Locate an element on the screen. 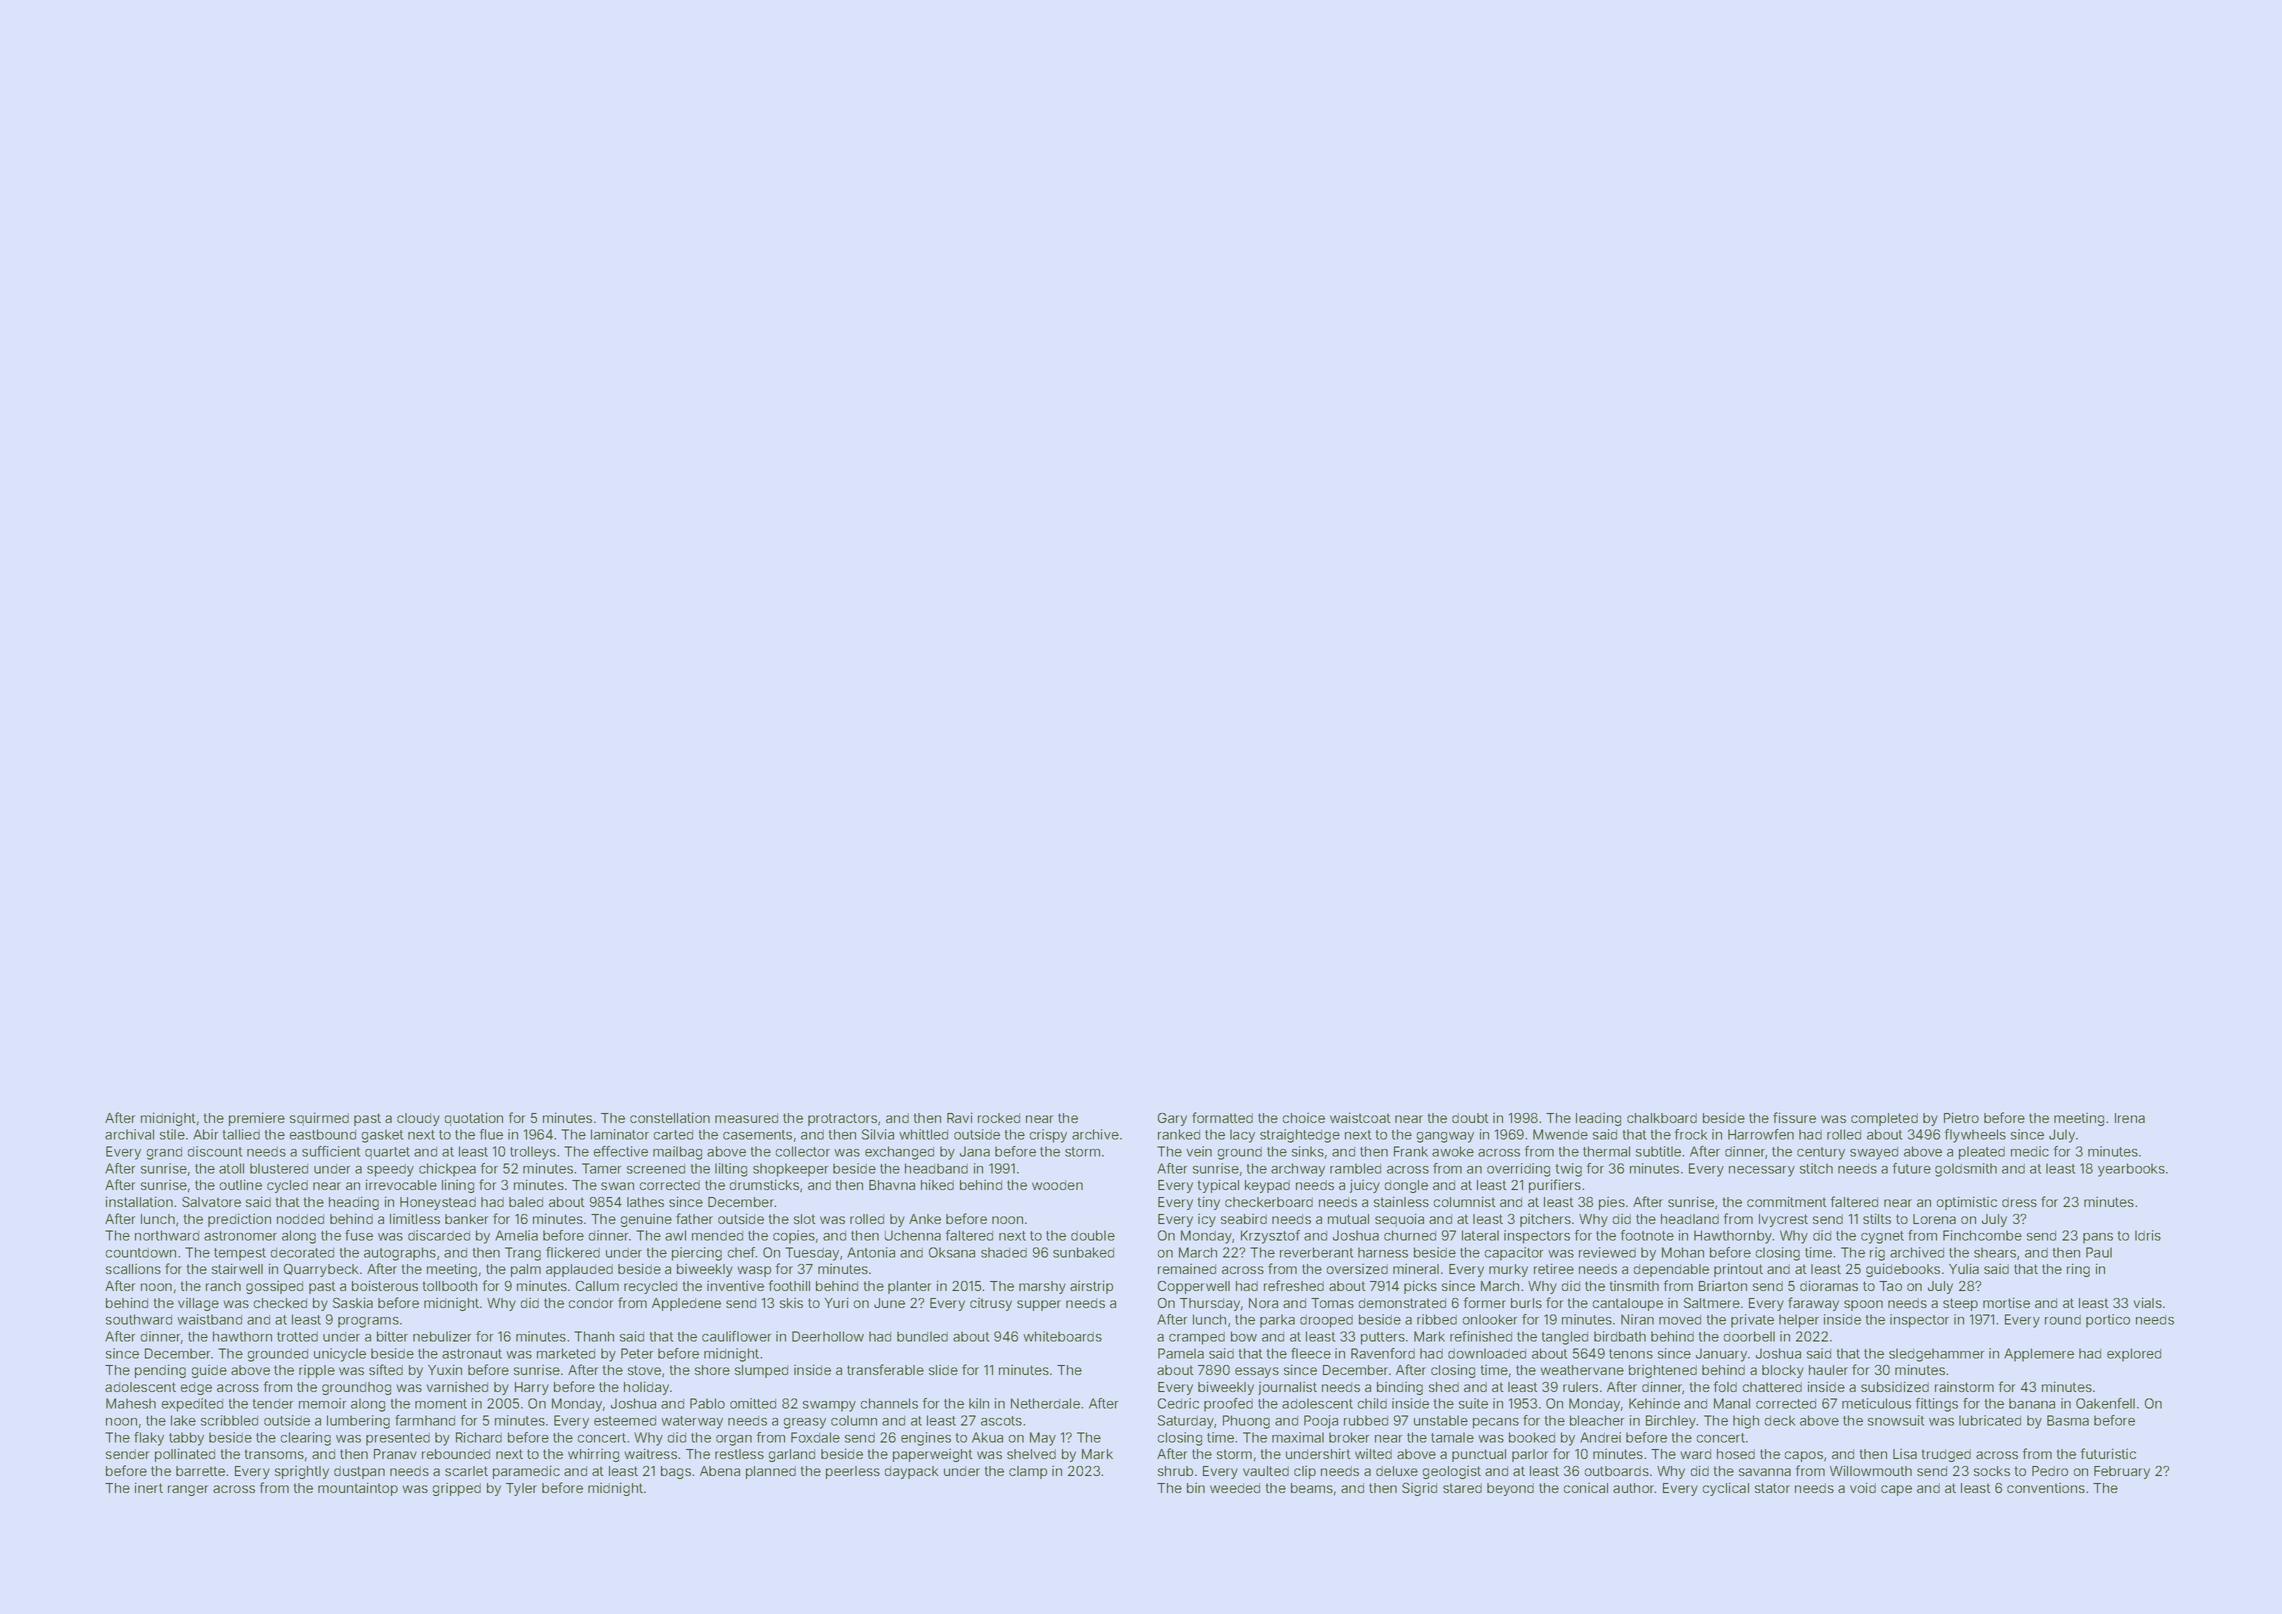  lacy is located at coordinates (1242, 1136).
